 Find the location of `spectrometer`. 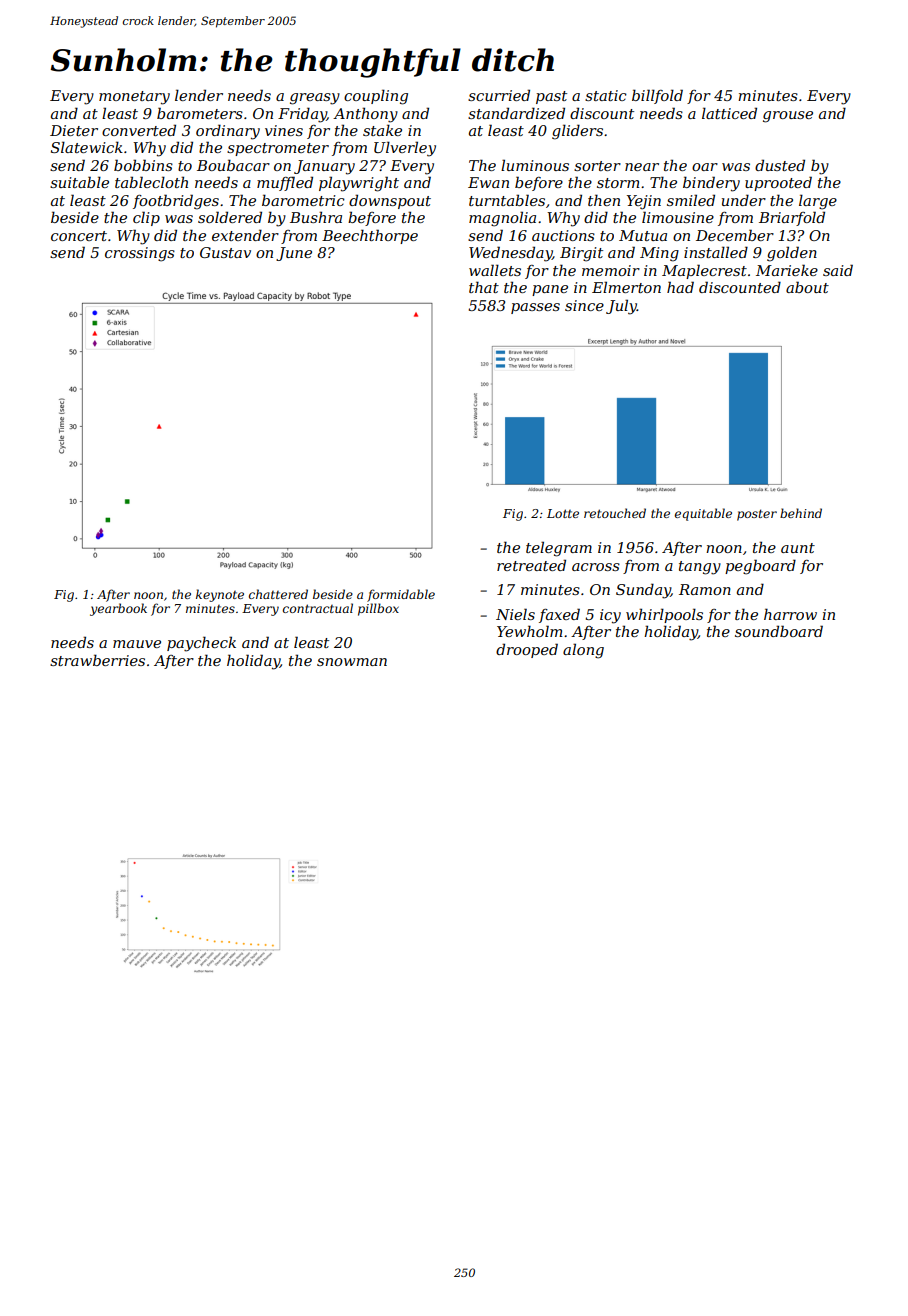

spectrometer is located at coordinates (278, 149).
